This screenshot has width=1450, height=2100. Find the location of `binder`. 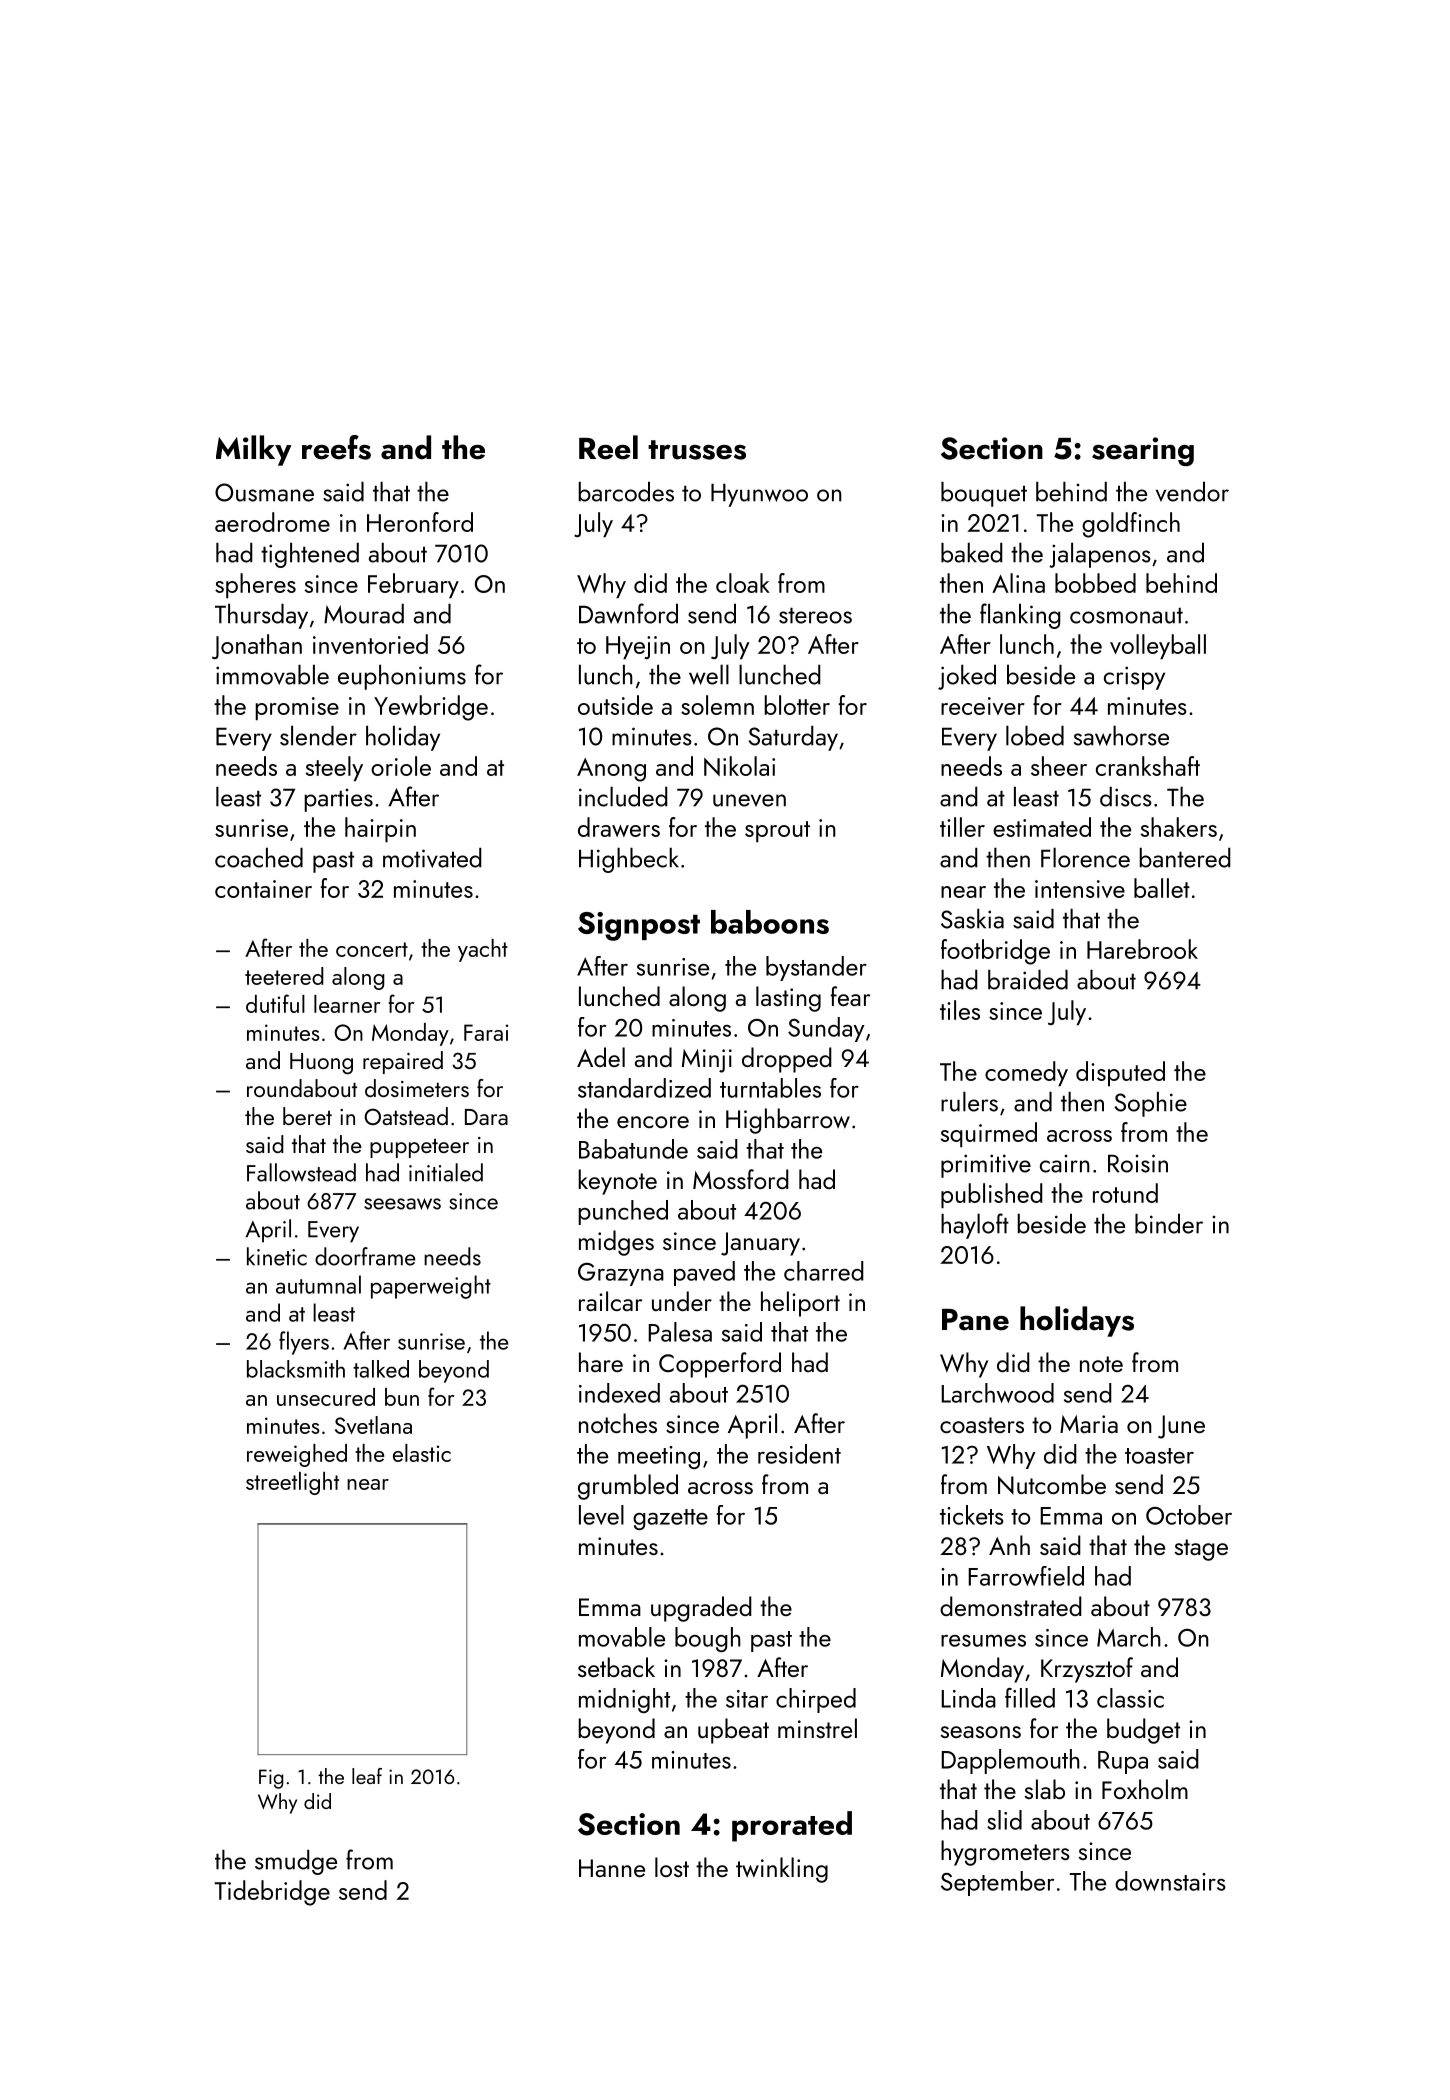

binder is located at coordinates (1169, 1223).
